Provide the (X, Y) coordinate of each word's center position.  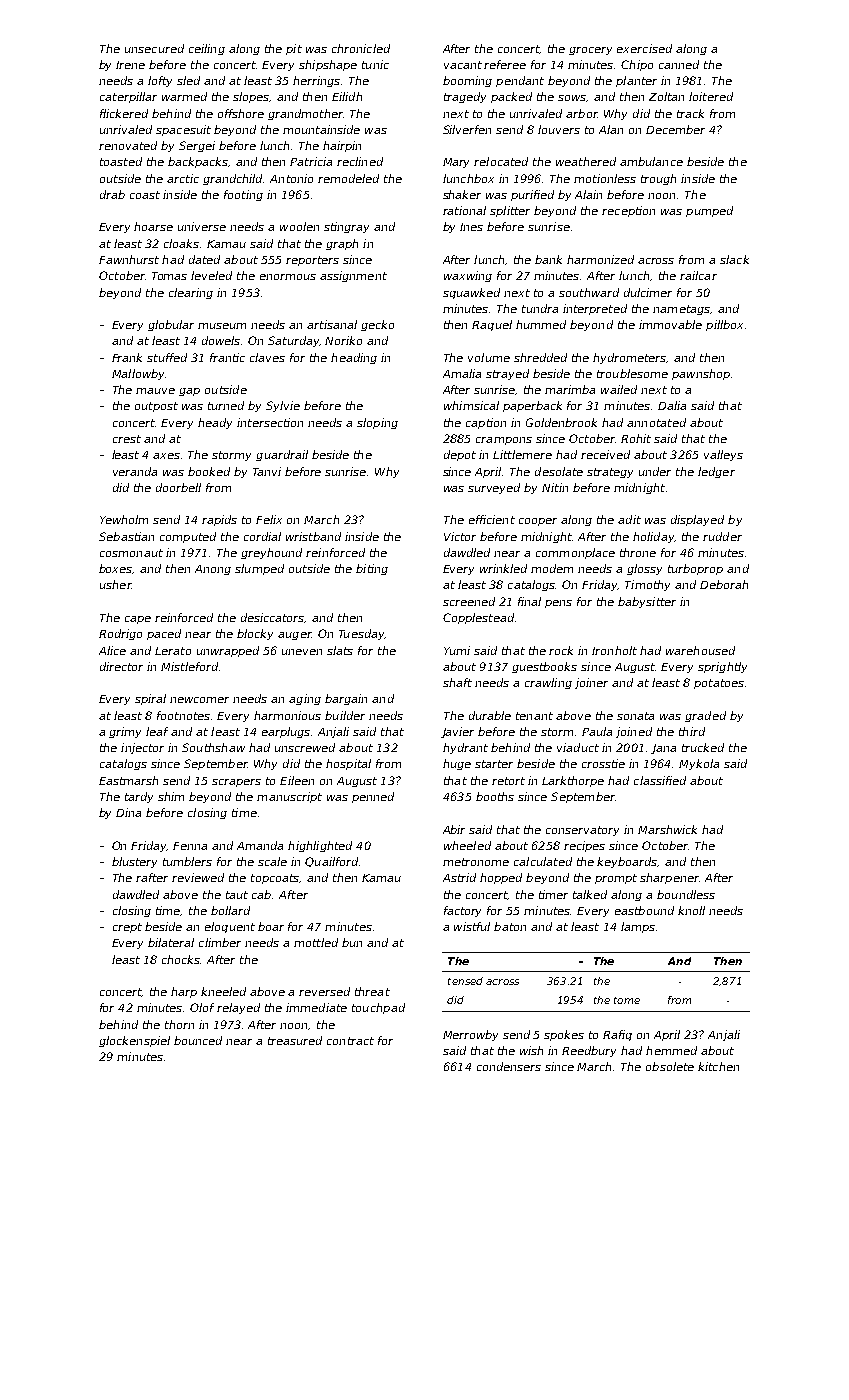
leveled (211, 275)
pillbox (724, 325)
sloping (377, 423)
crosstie (603, 763)
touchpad (378, 1008)
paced (164, 634)
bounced (198, 1040)
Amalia (462, 373)
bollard (230, 910)
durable (490, 715)
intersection (270, 422)
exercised (644, 48)
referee (505, 64)
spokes (564, 1035)
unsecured (154, 48)
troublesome (632, 373)
